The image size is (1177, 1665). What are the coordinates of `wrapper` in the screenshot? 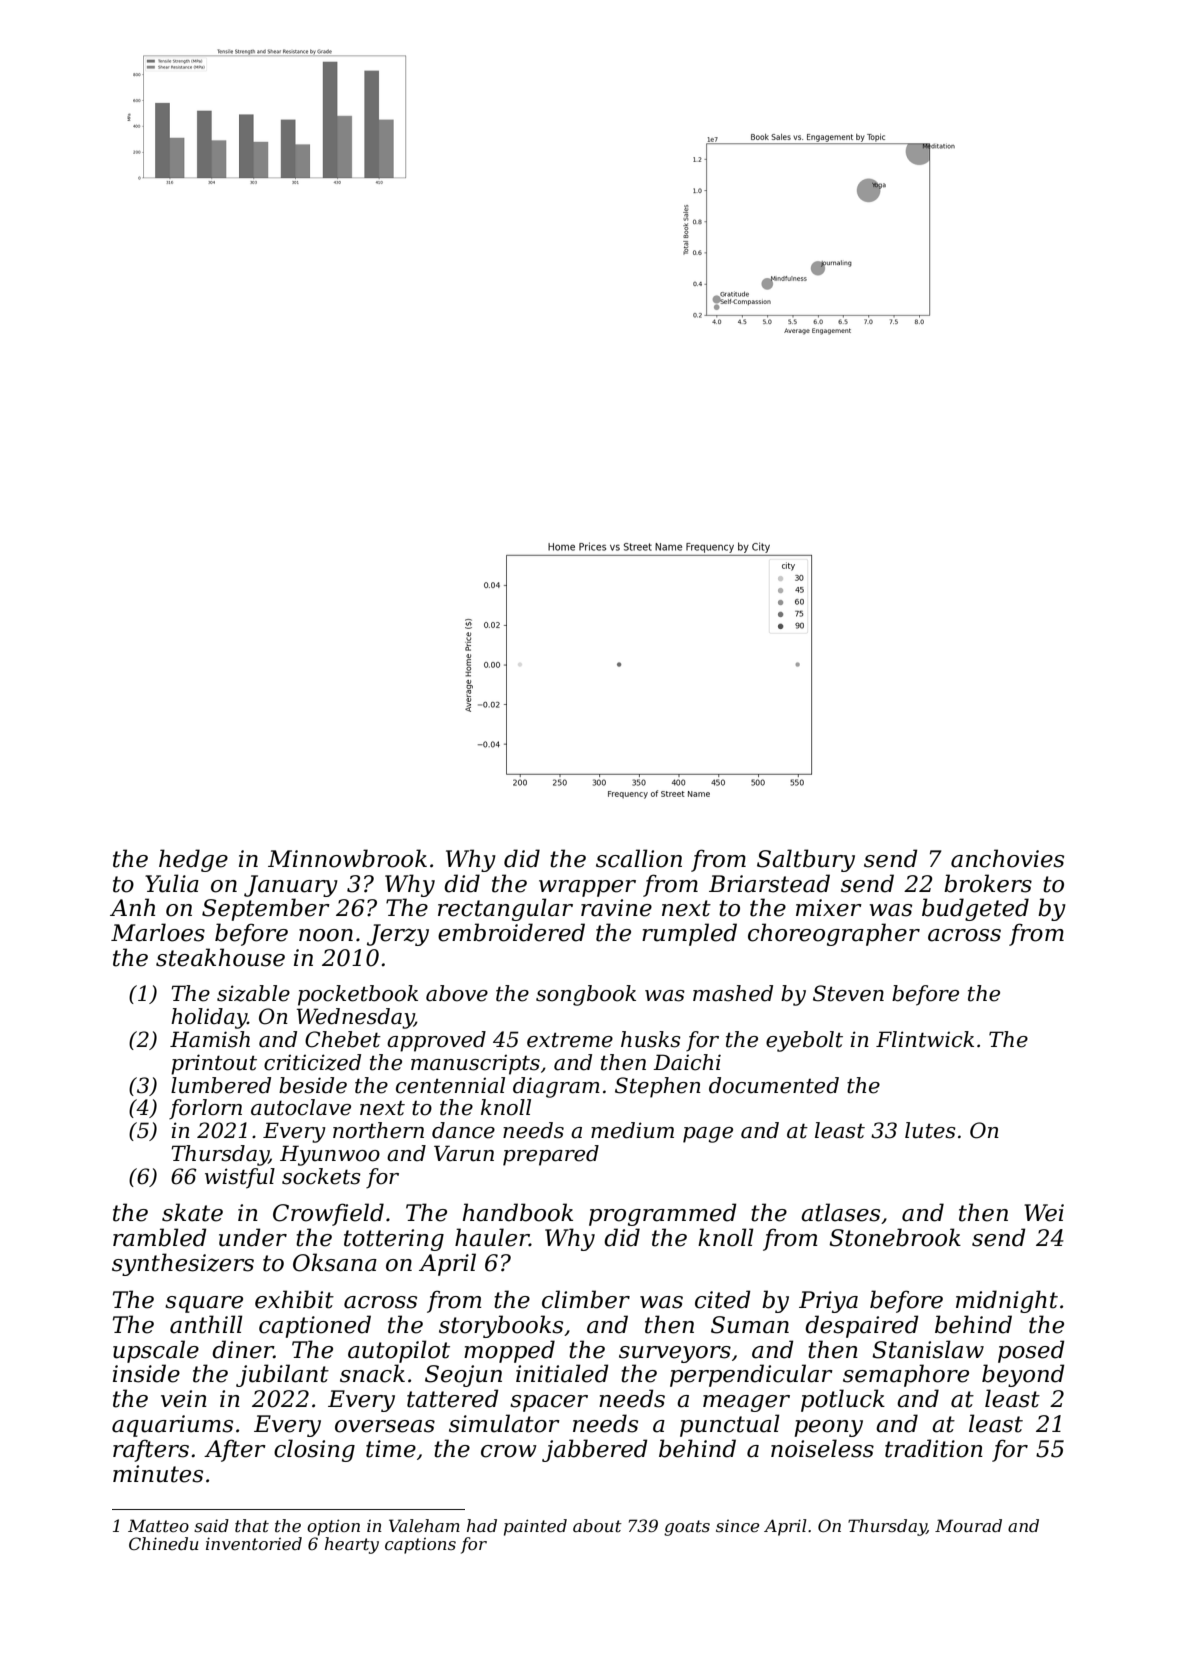 It's located at (587, 888).
